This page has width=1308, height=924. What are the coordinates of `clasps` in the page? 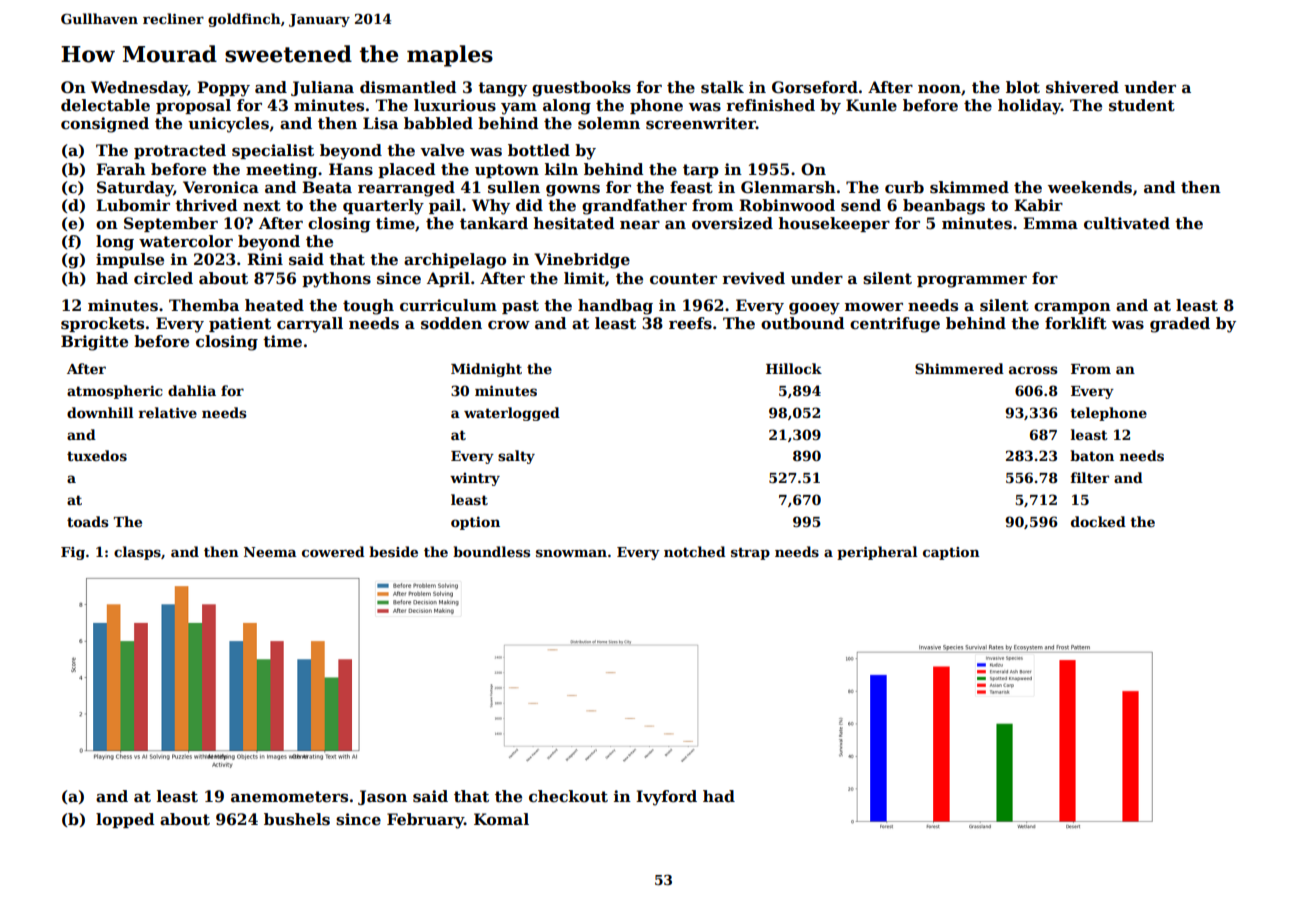 It's located at (137, 553).
